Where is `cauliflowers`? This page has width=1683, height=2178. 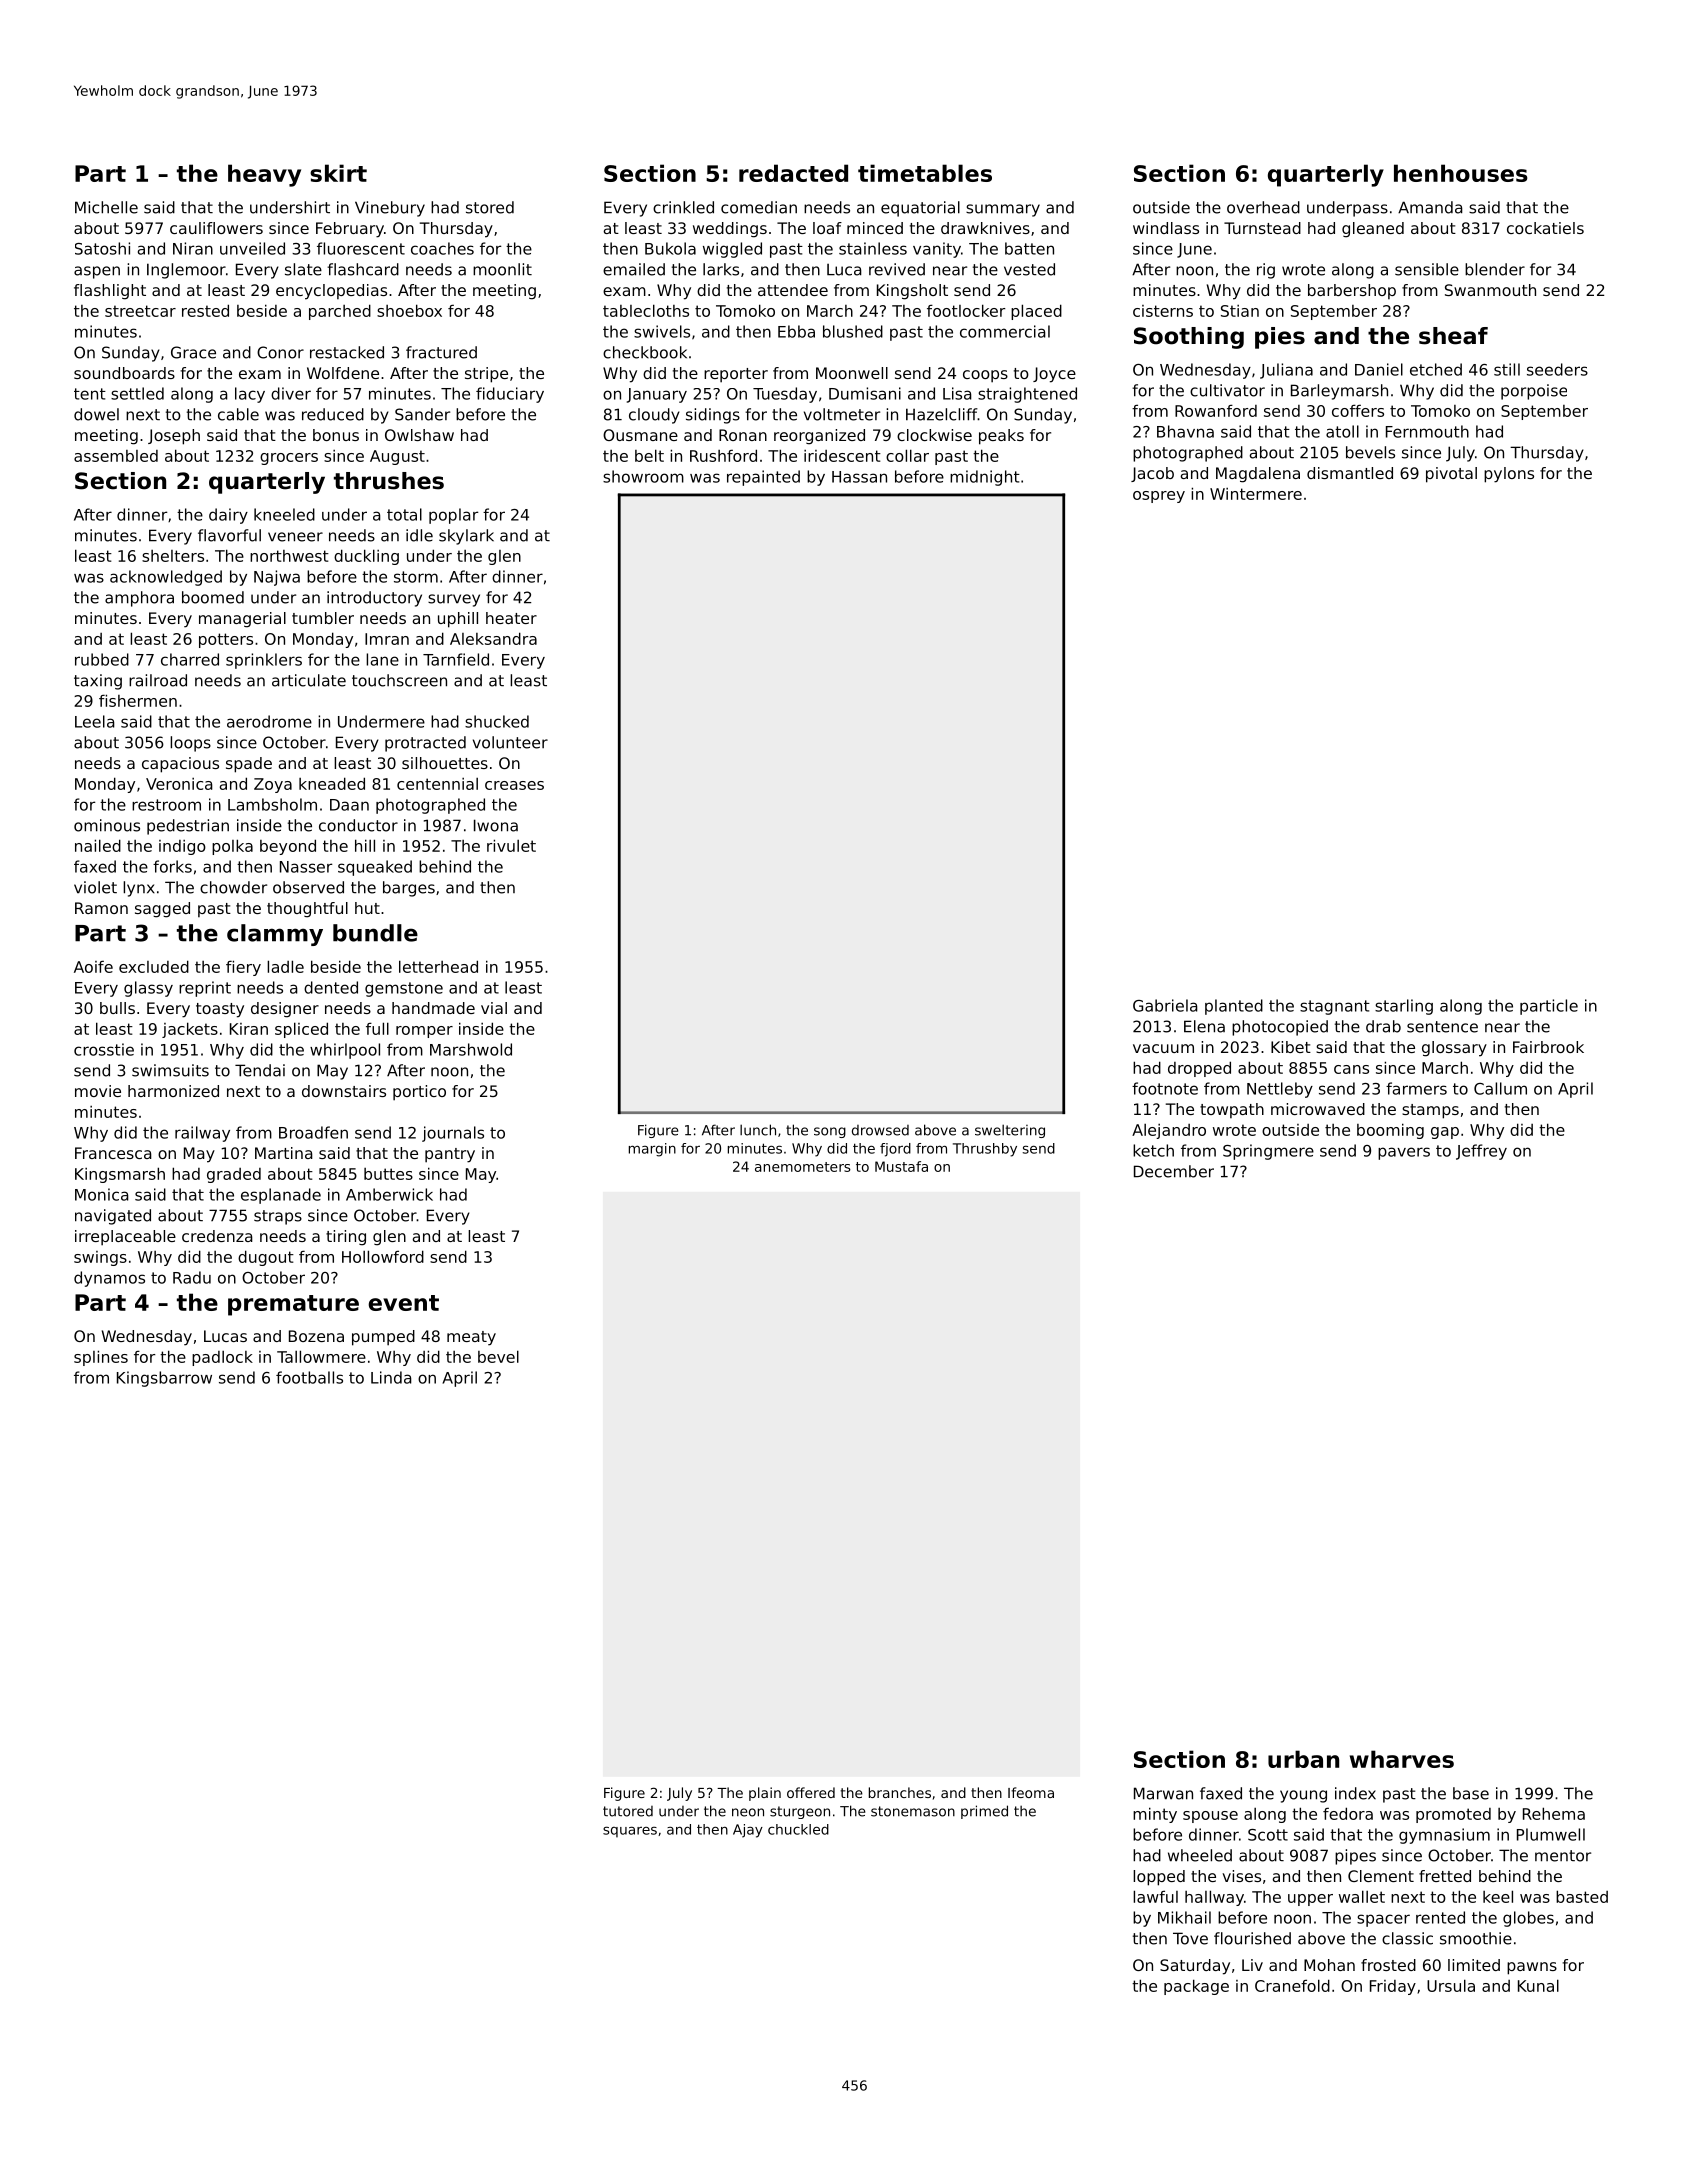
cauliflowers is located at coordinates (216, 228).
